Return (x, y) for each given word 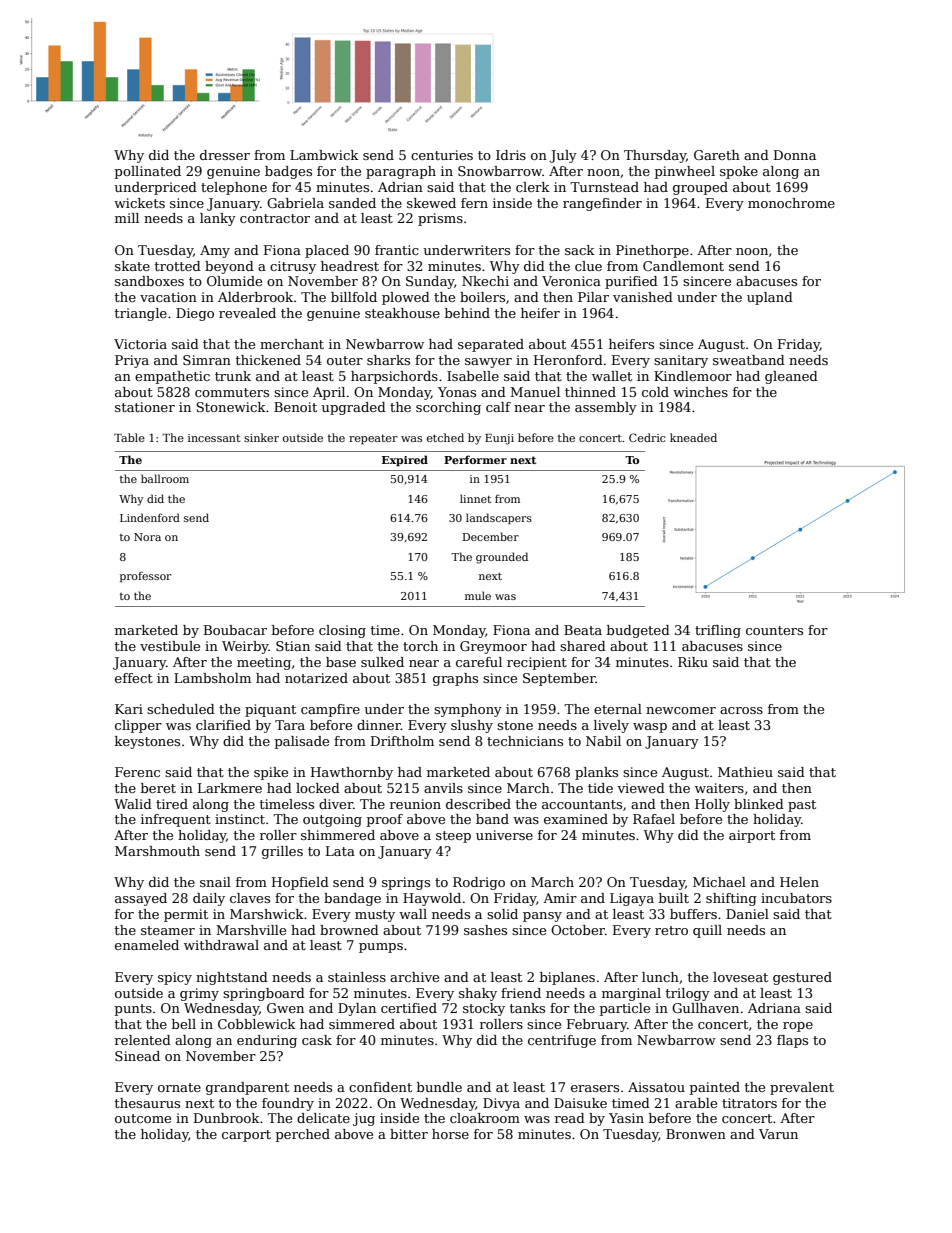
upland (770, 298)
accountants (582, 804)
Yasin (626, 1118)
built (674, 898)
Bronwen (696, 1134)
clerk (533, 187)
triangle (141, 314)
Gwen (285, 1008)
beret (158, 788)
